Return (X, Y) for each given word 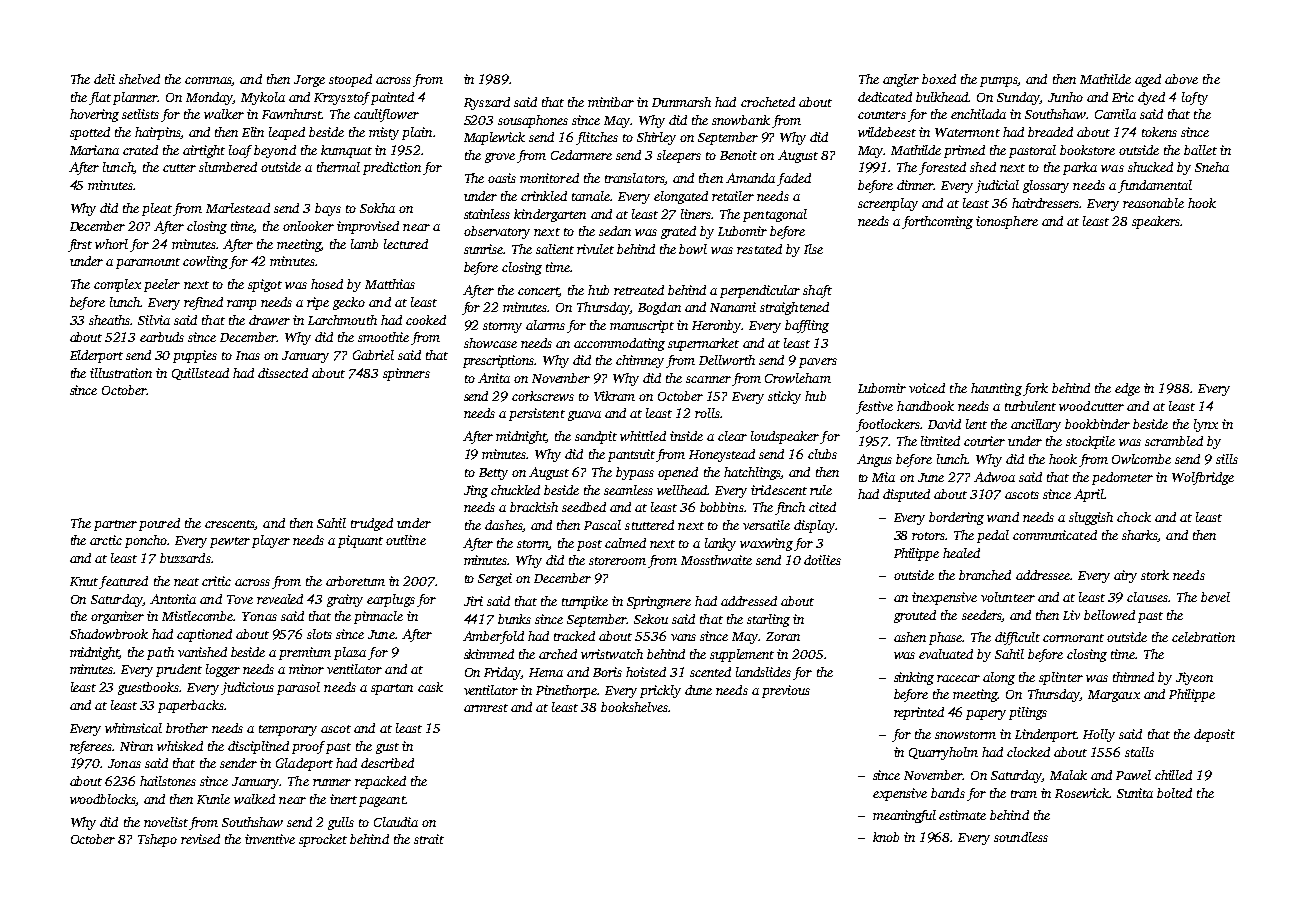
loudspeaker (785, 437)
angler (901, 80)
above (1181, 79)
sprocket (323, 840)
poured (159, 524)
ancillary (1036, 425)
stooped (350, 80)
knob (886, 837)
